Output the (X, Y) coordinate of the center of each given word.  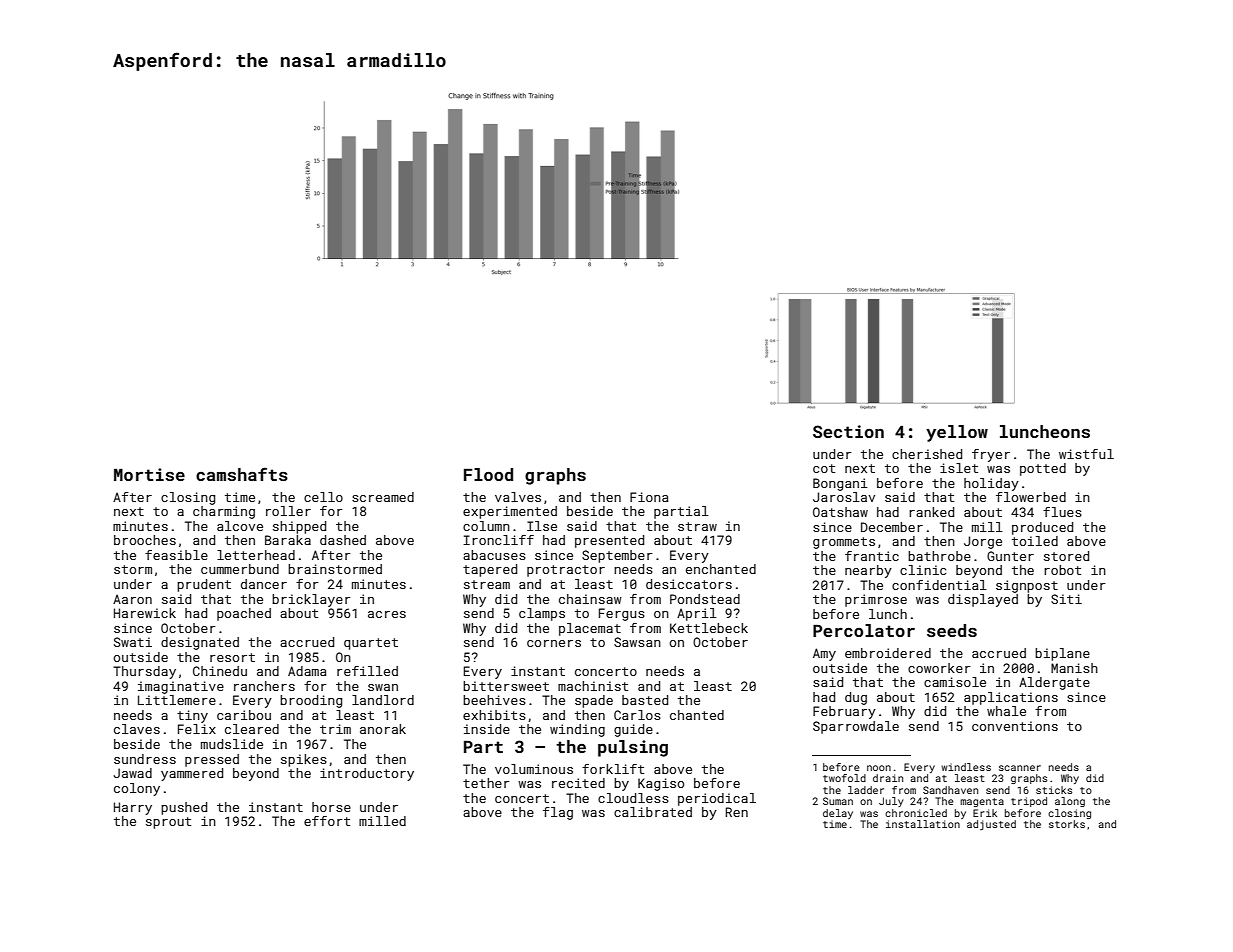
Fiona (649, 497)
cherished (927, 454)
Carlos (637, 715)
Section (848, 431)
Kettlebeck (709, 628)
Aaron (132, 599)
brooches (145, 540)
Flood (488, 474)
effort (327, 821)
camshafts (242, 474)
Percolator (864, 630)
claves (137, 729)
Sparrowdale (856, 727)
